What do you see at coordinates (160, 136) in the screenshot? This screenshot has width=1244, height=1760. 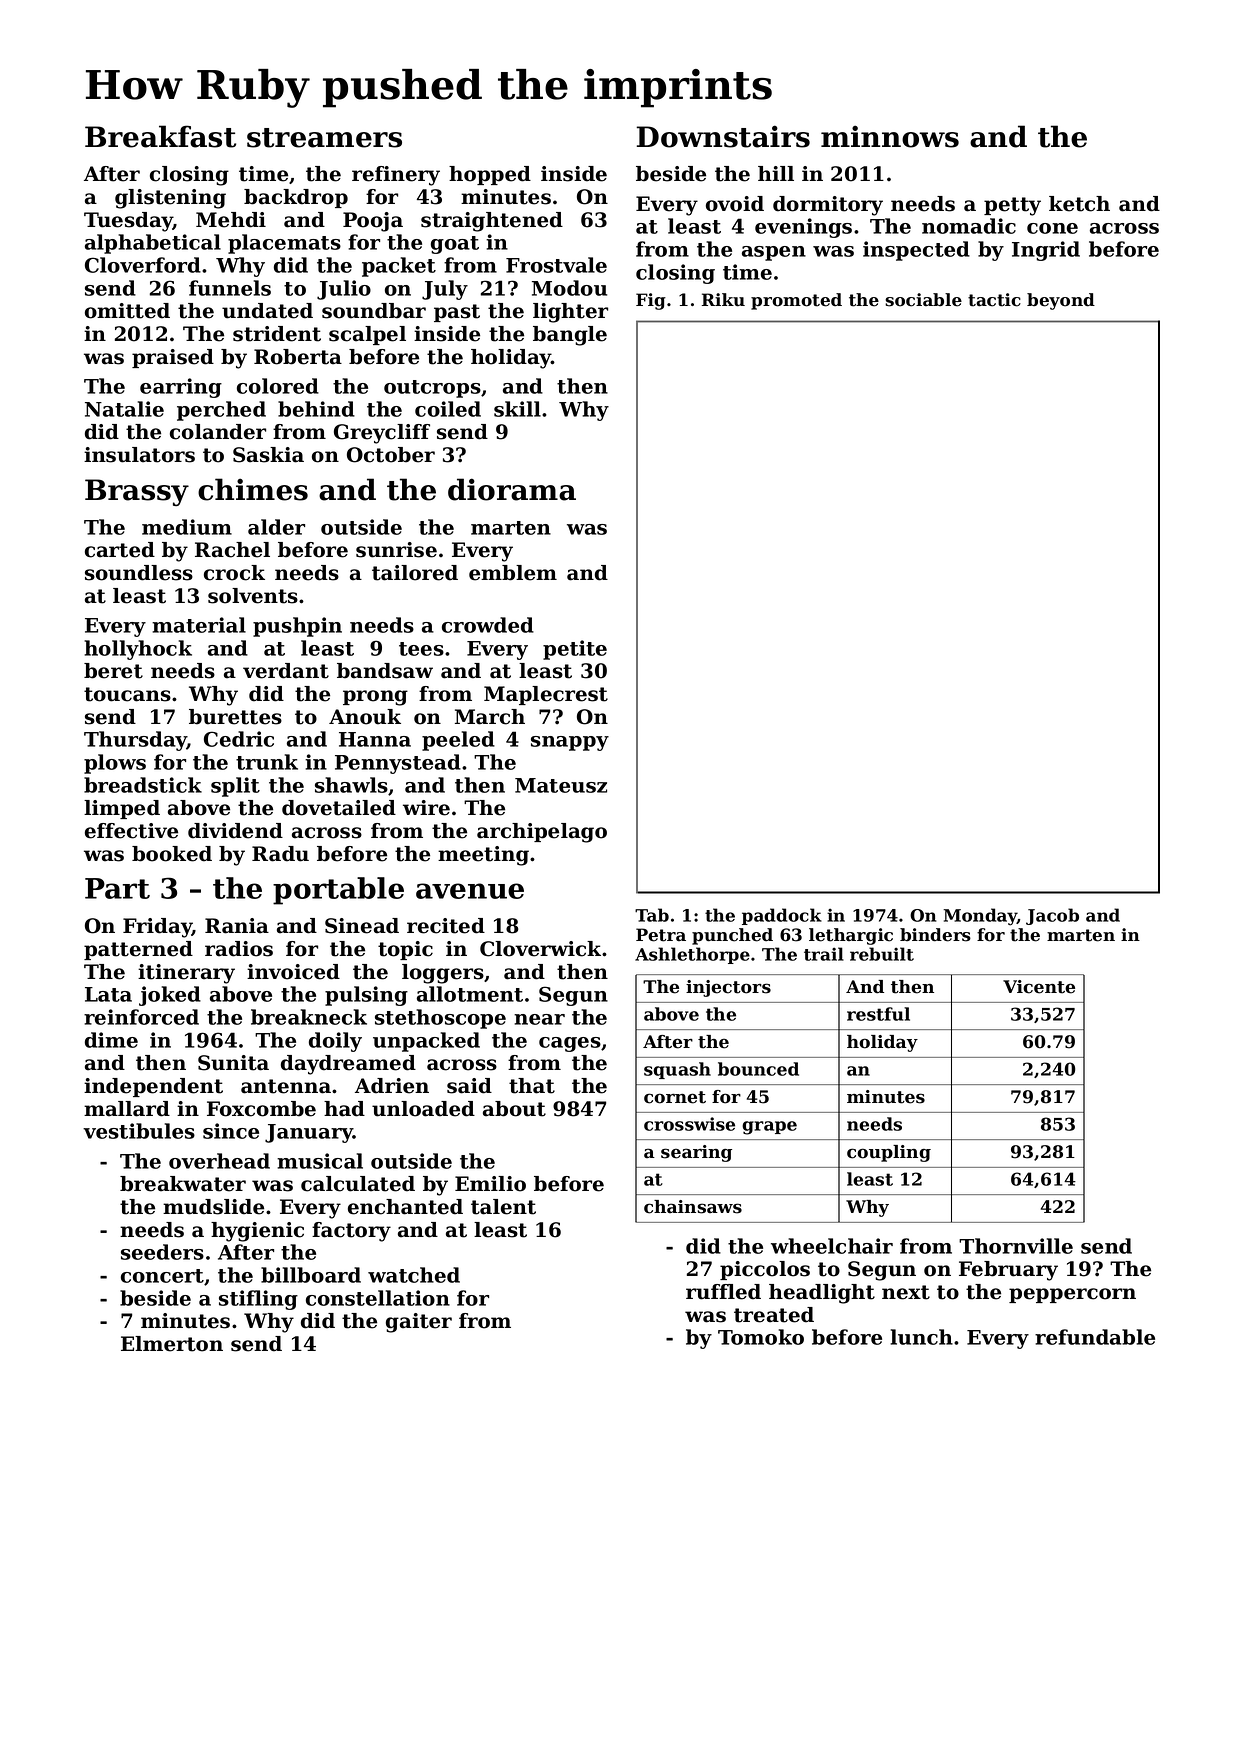 I see `Breakfast` at bounding box center [160, 136].
